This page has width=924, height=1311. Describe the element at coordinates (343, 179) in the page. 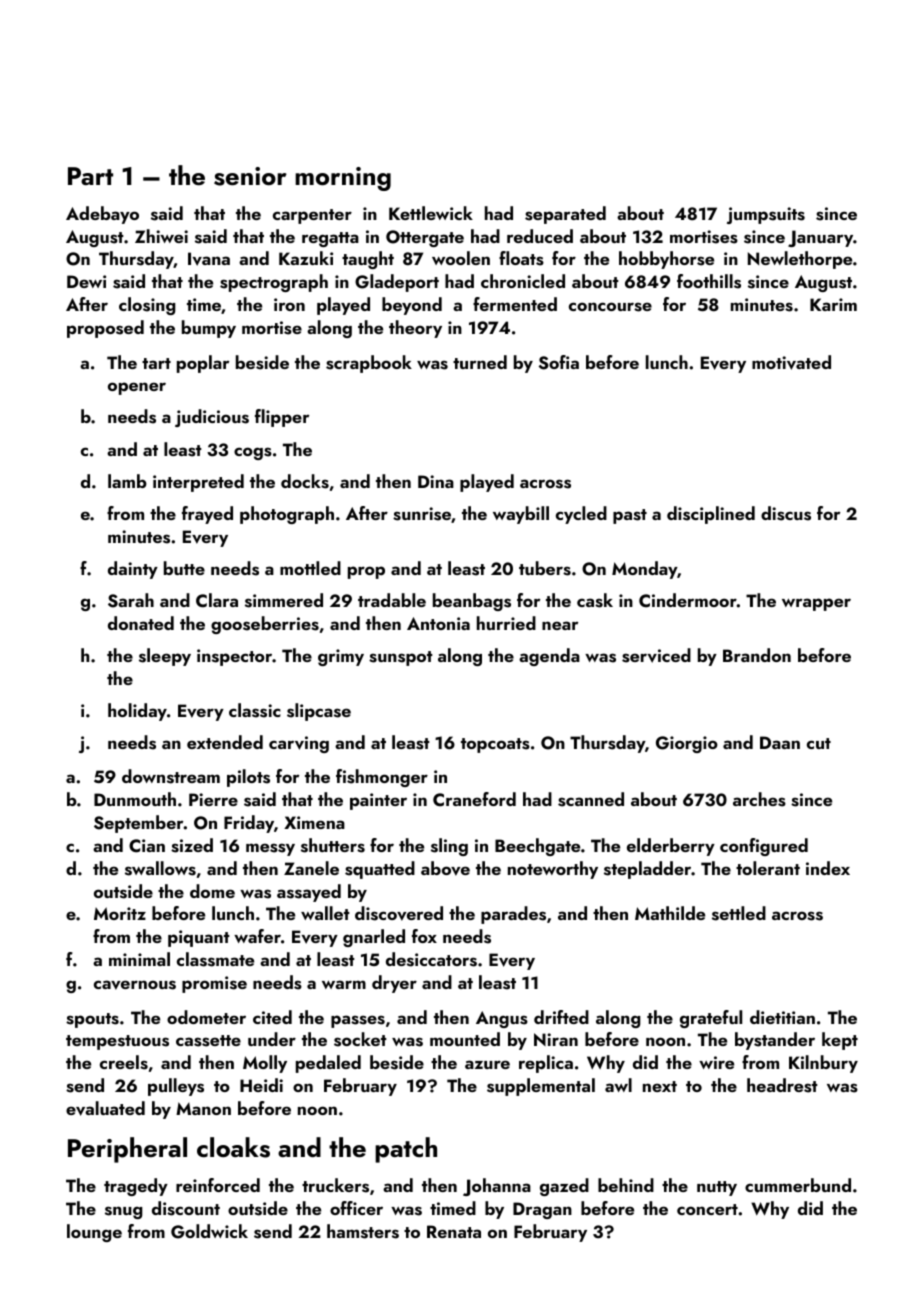

I see `morning` at that location.
